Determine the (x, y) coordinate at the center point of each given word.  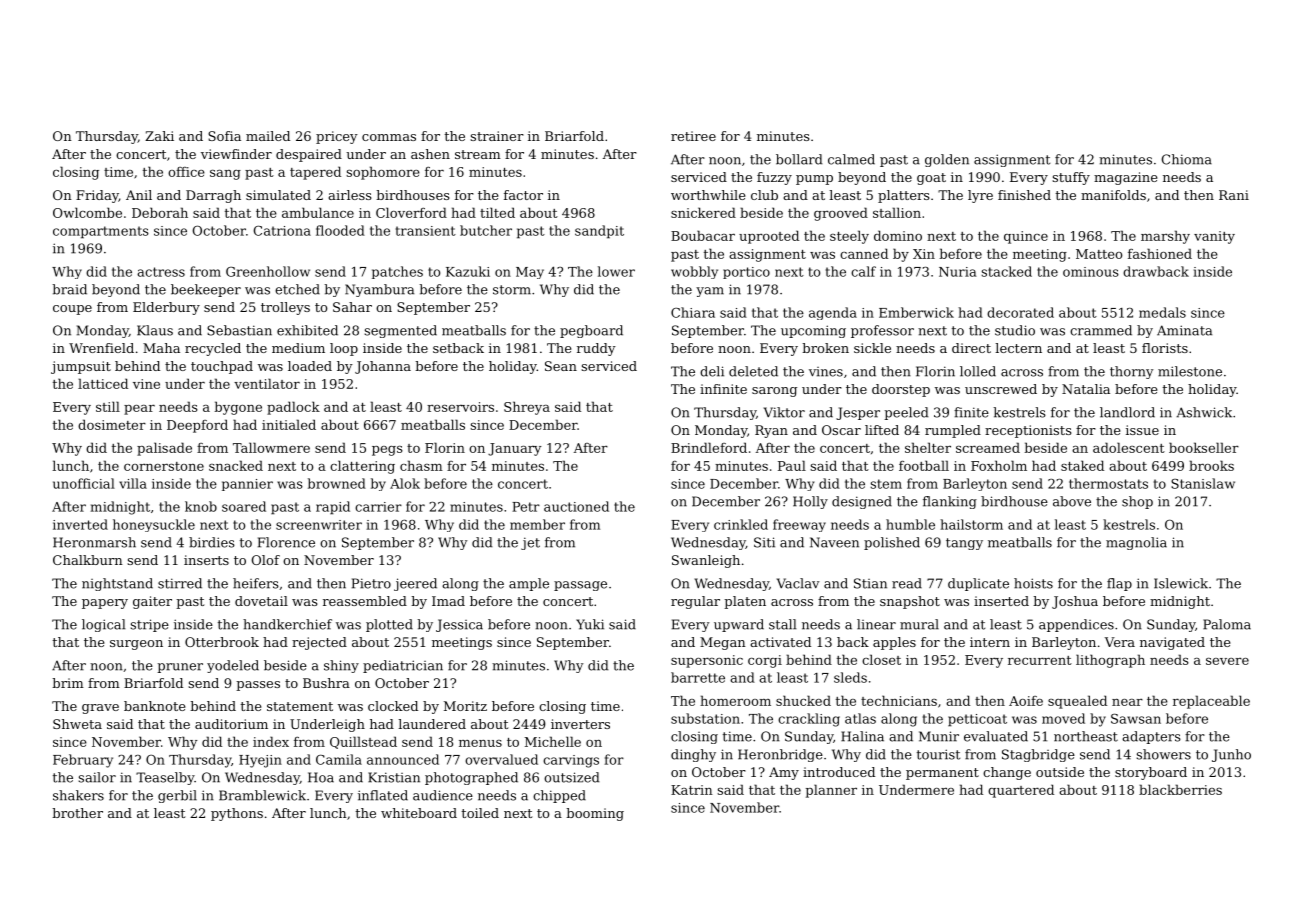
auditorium (231, 724)
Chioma (1187, 159)
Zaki (159, 136)
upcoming (813, 331)
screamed (988, 447)
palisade (164, 449)
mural (919, 624)
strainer (497, 136)
